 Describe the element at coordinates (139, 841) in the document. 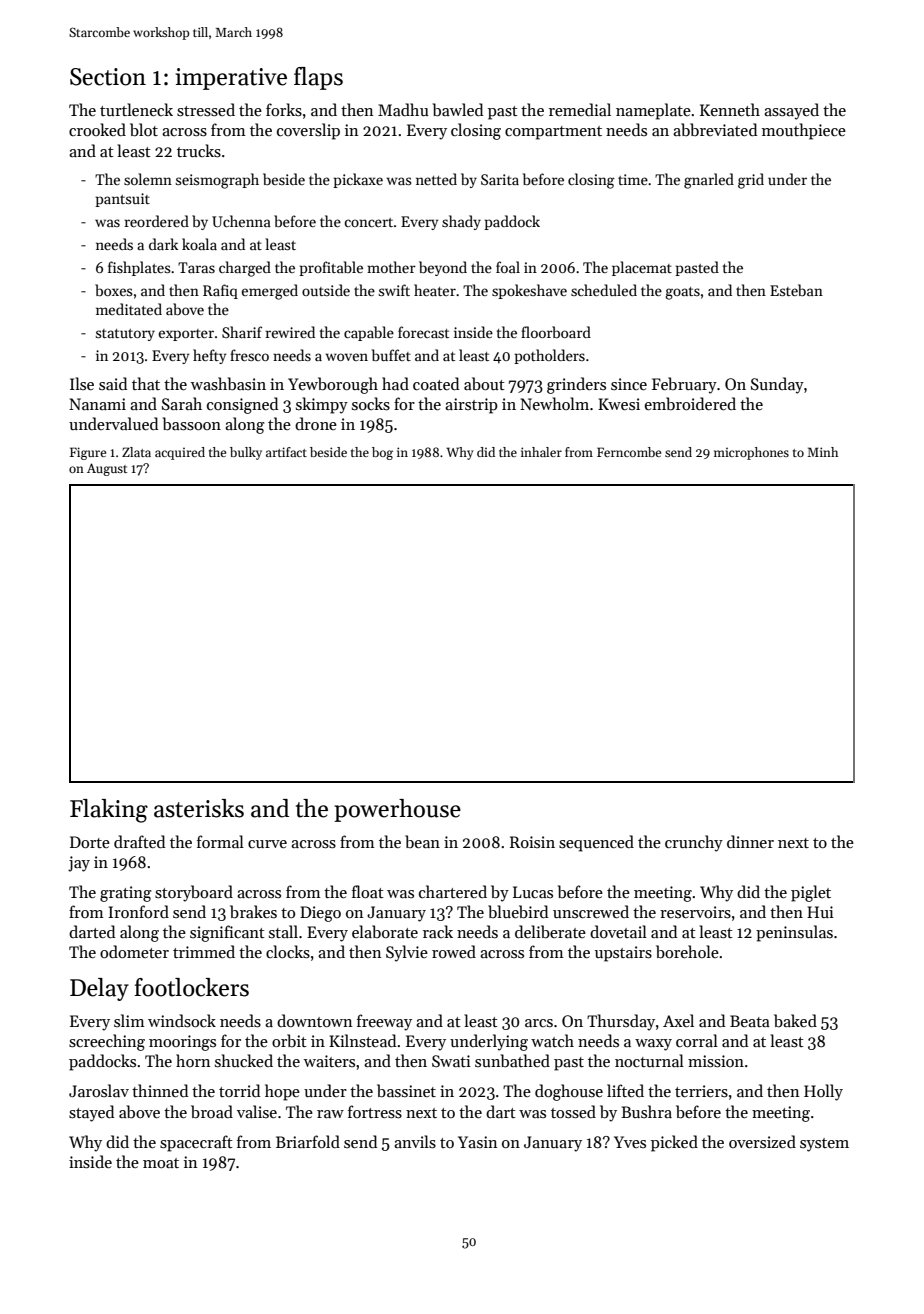

I see `drafted` at that location.
